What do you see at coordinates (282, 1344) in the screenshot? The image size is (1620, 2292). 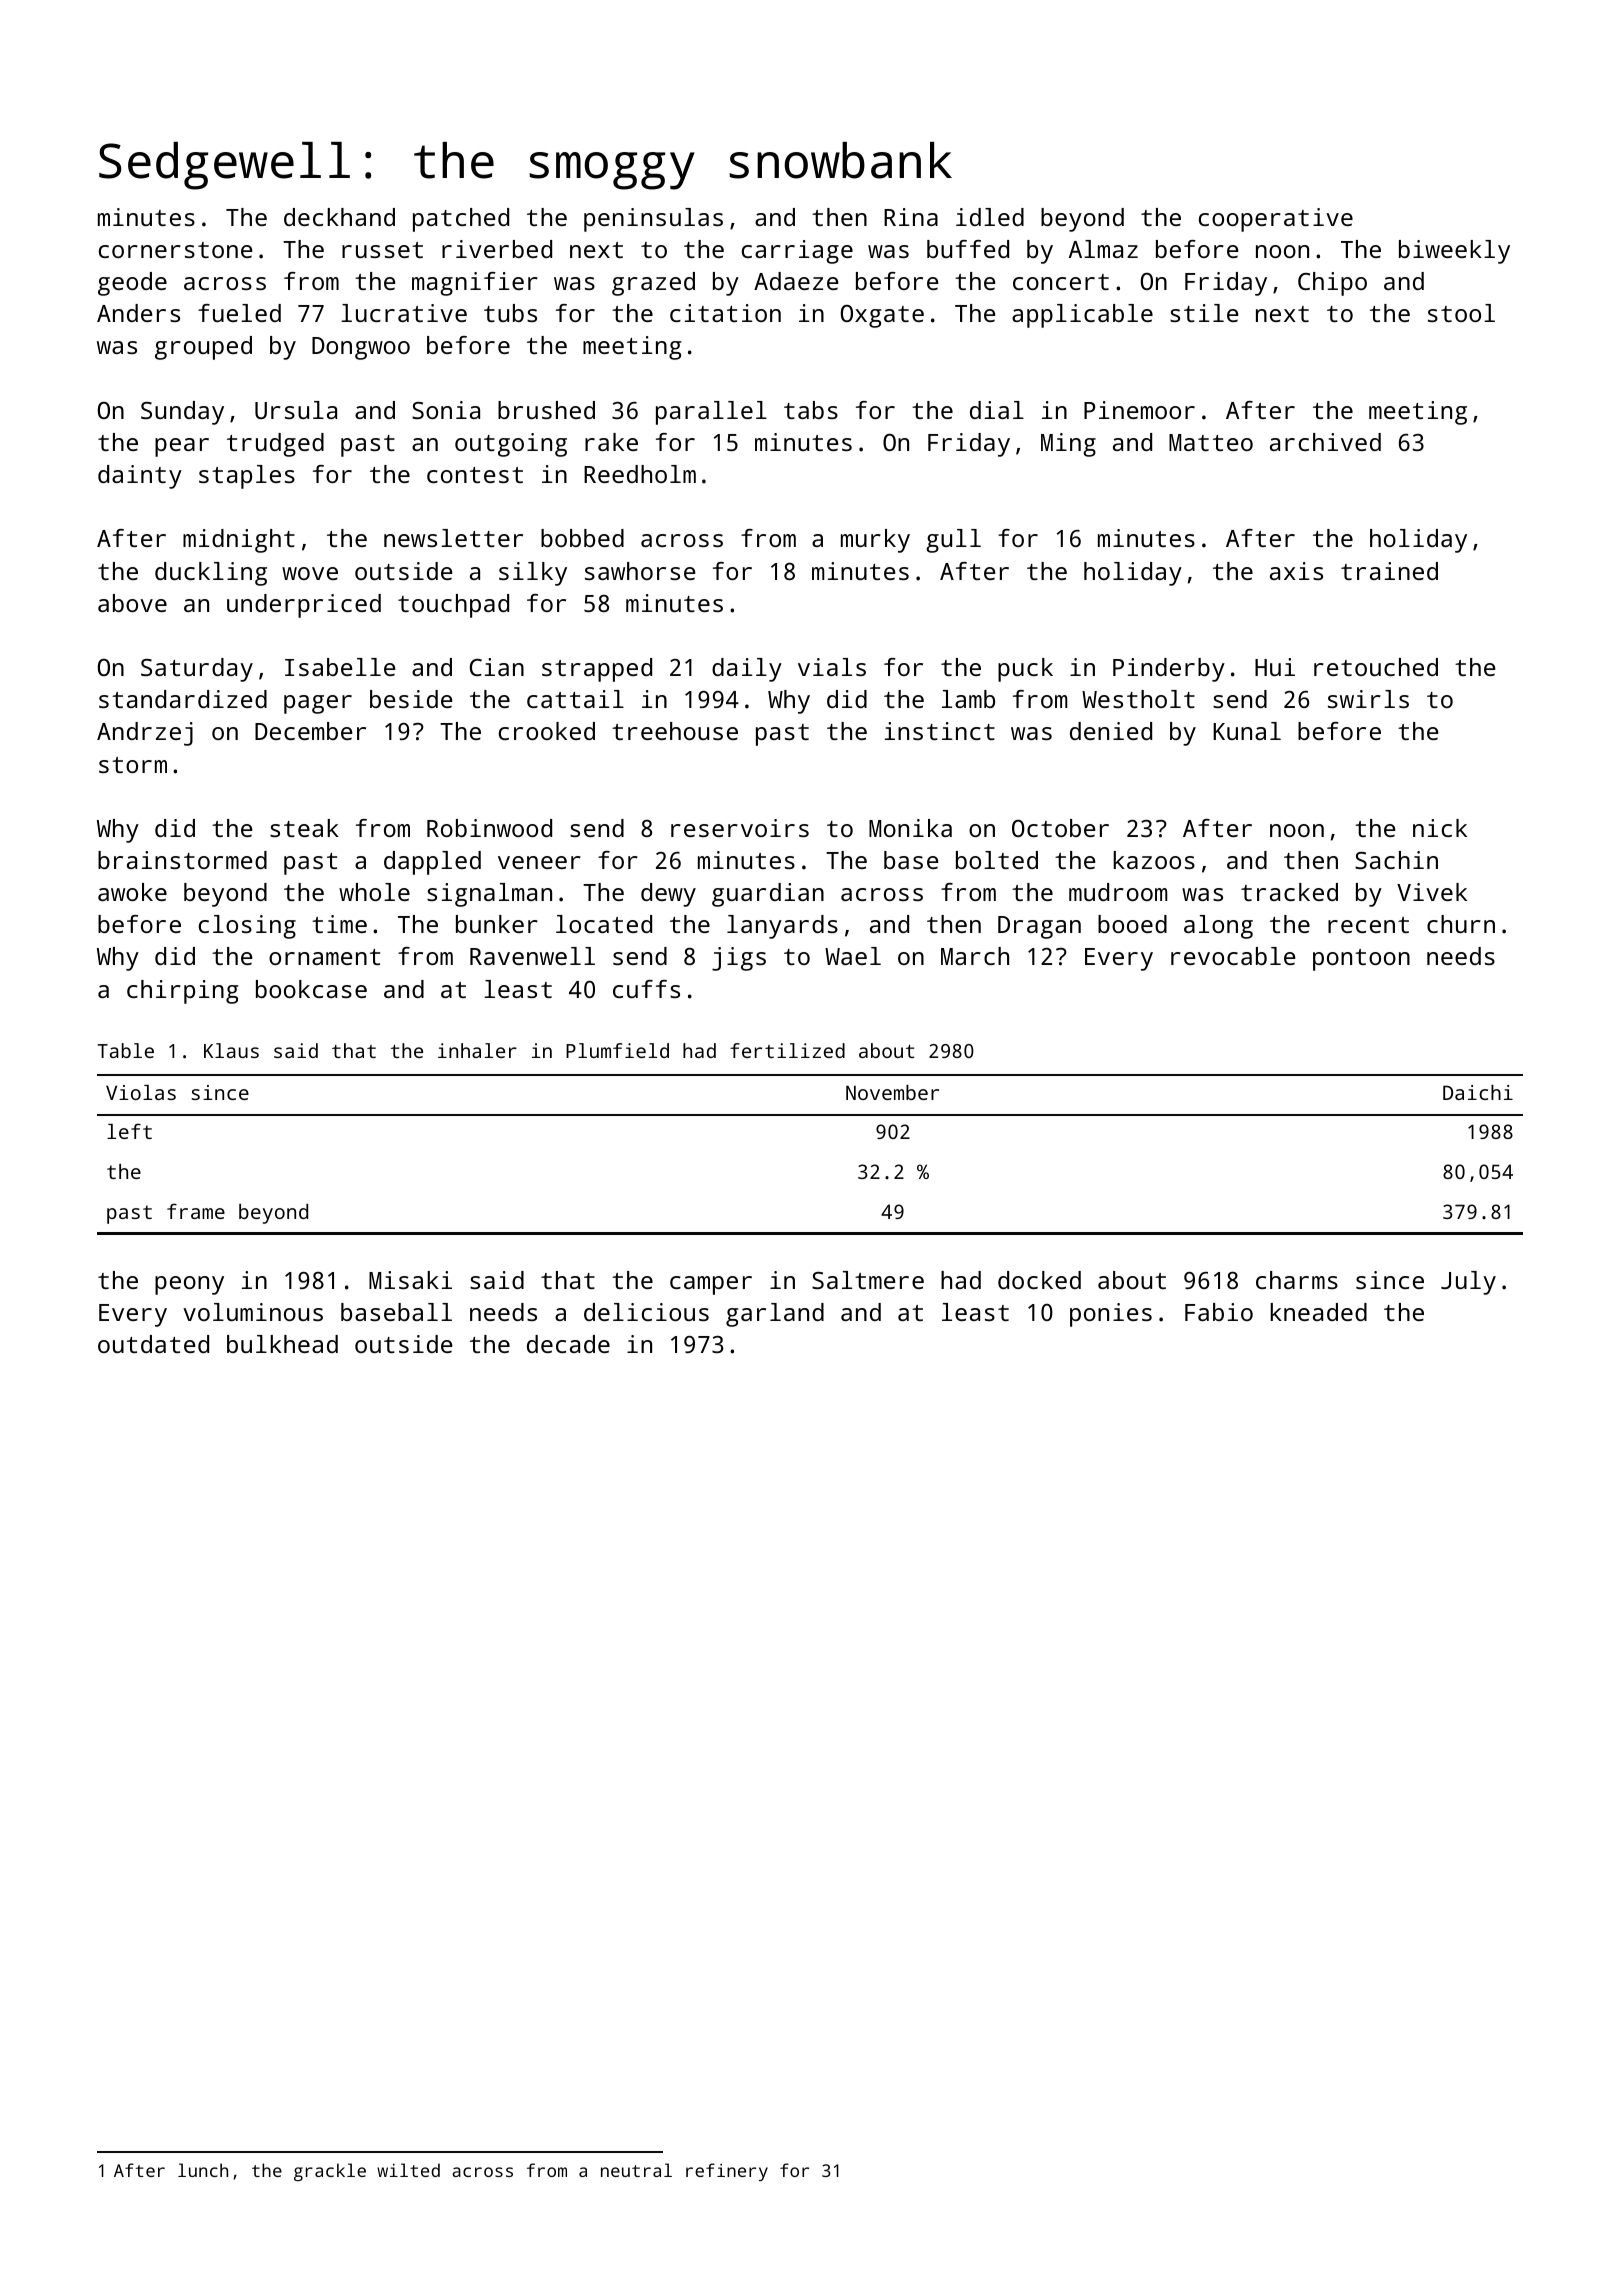 I see `bulkhead` at bounding box center [282, 1344].
